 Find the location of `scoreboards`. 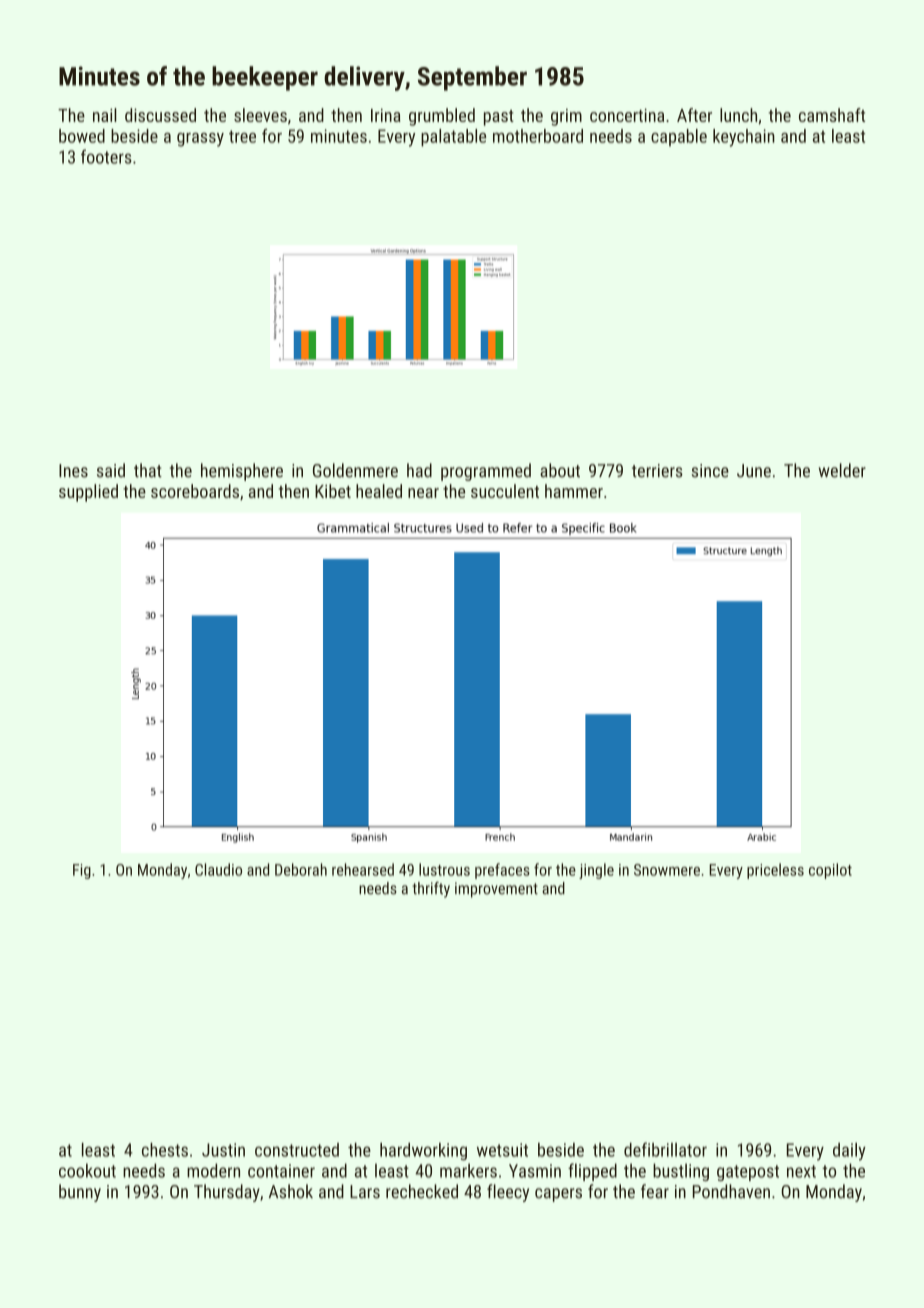

scoreboards is located at coordinates (195, 491).
